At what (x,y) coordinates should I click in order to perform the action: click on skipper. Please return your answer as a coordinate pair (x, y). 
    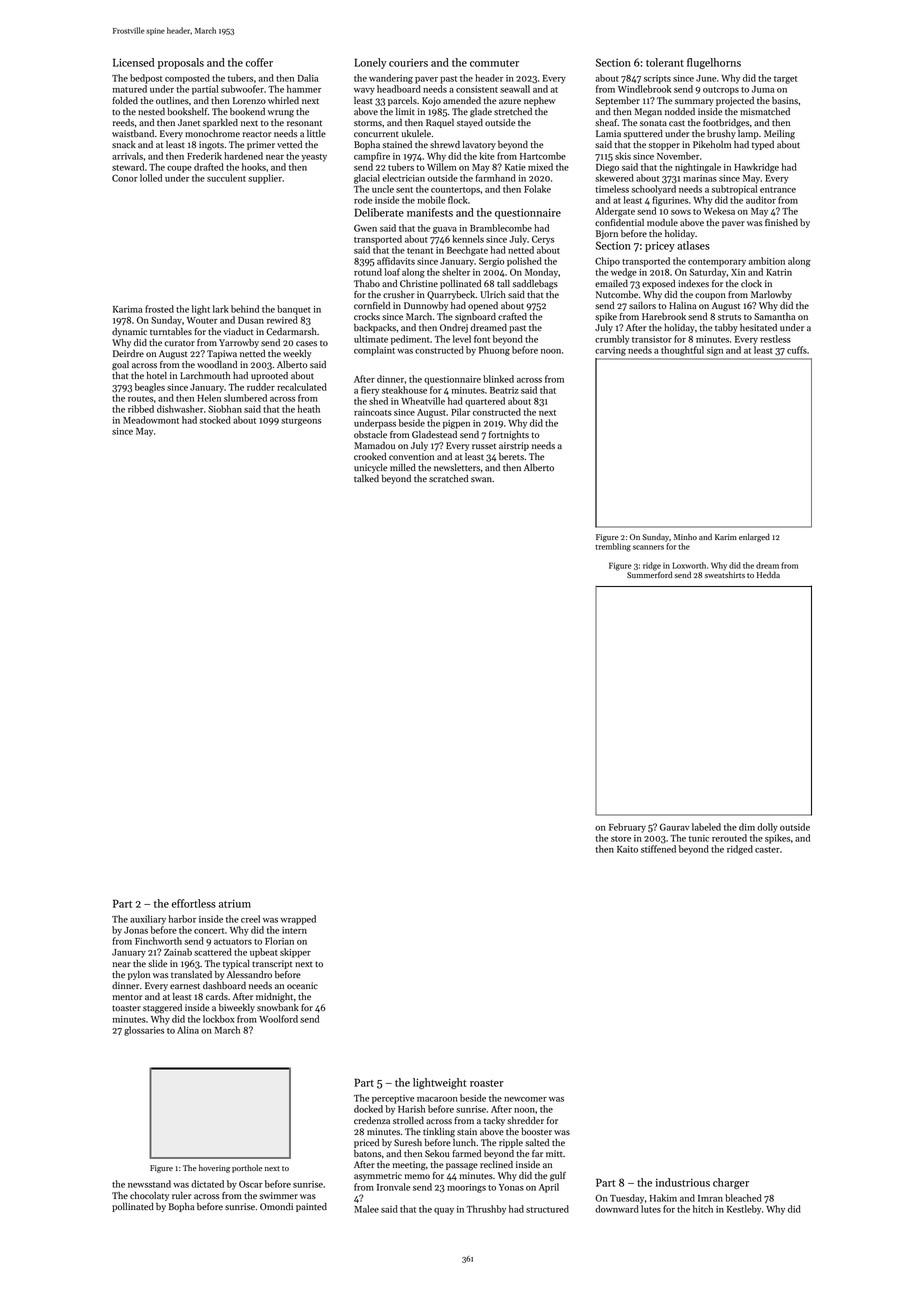
    Looking at the image, I should click on (295, 953).
